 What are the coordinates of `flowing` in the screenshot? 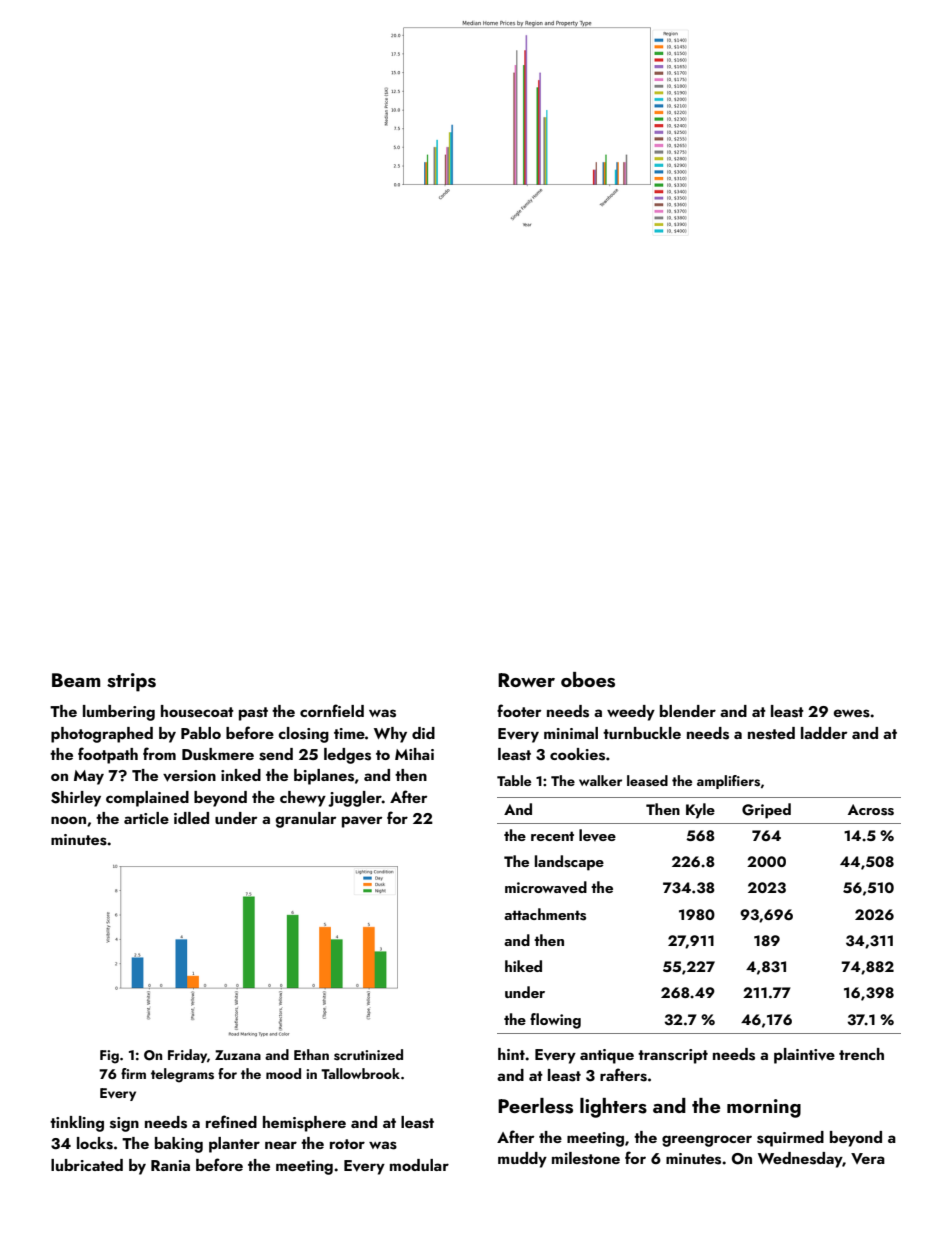 It's located at (555, 1021).
